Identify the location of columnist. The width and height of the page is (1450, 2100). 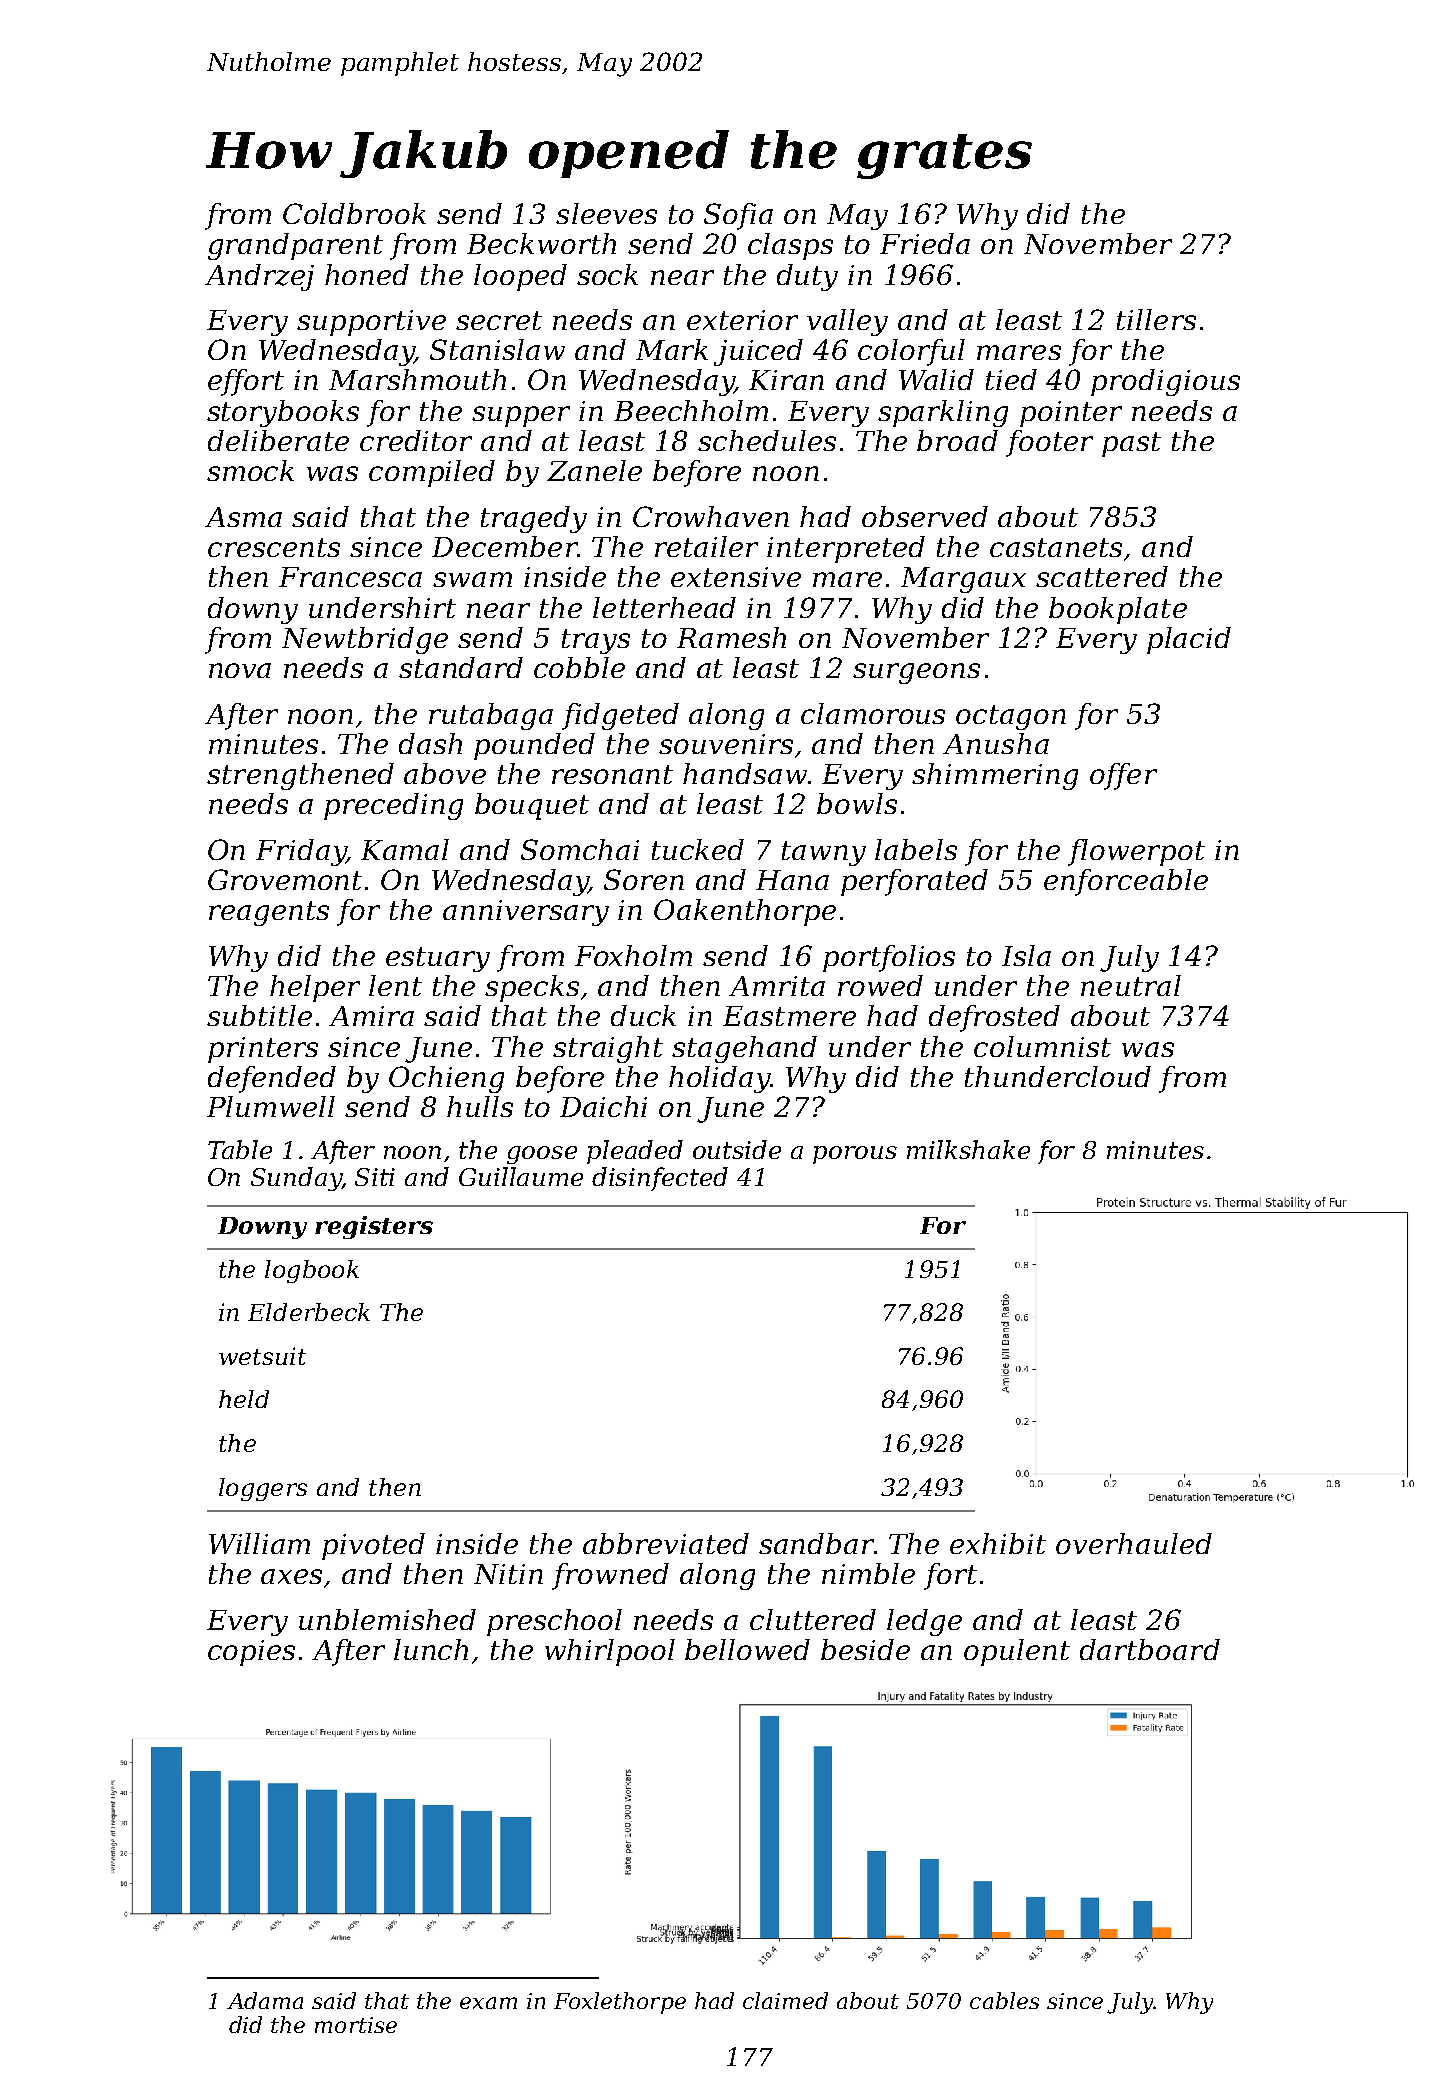
(1042, 1046).
